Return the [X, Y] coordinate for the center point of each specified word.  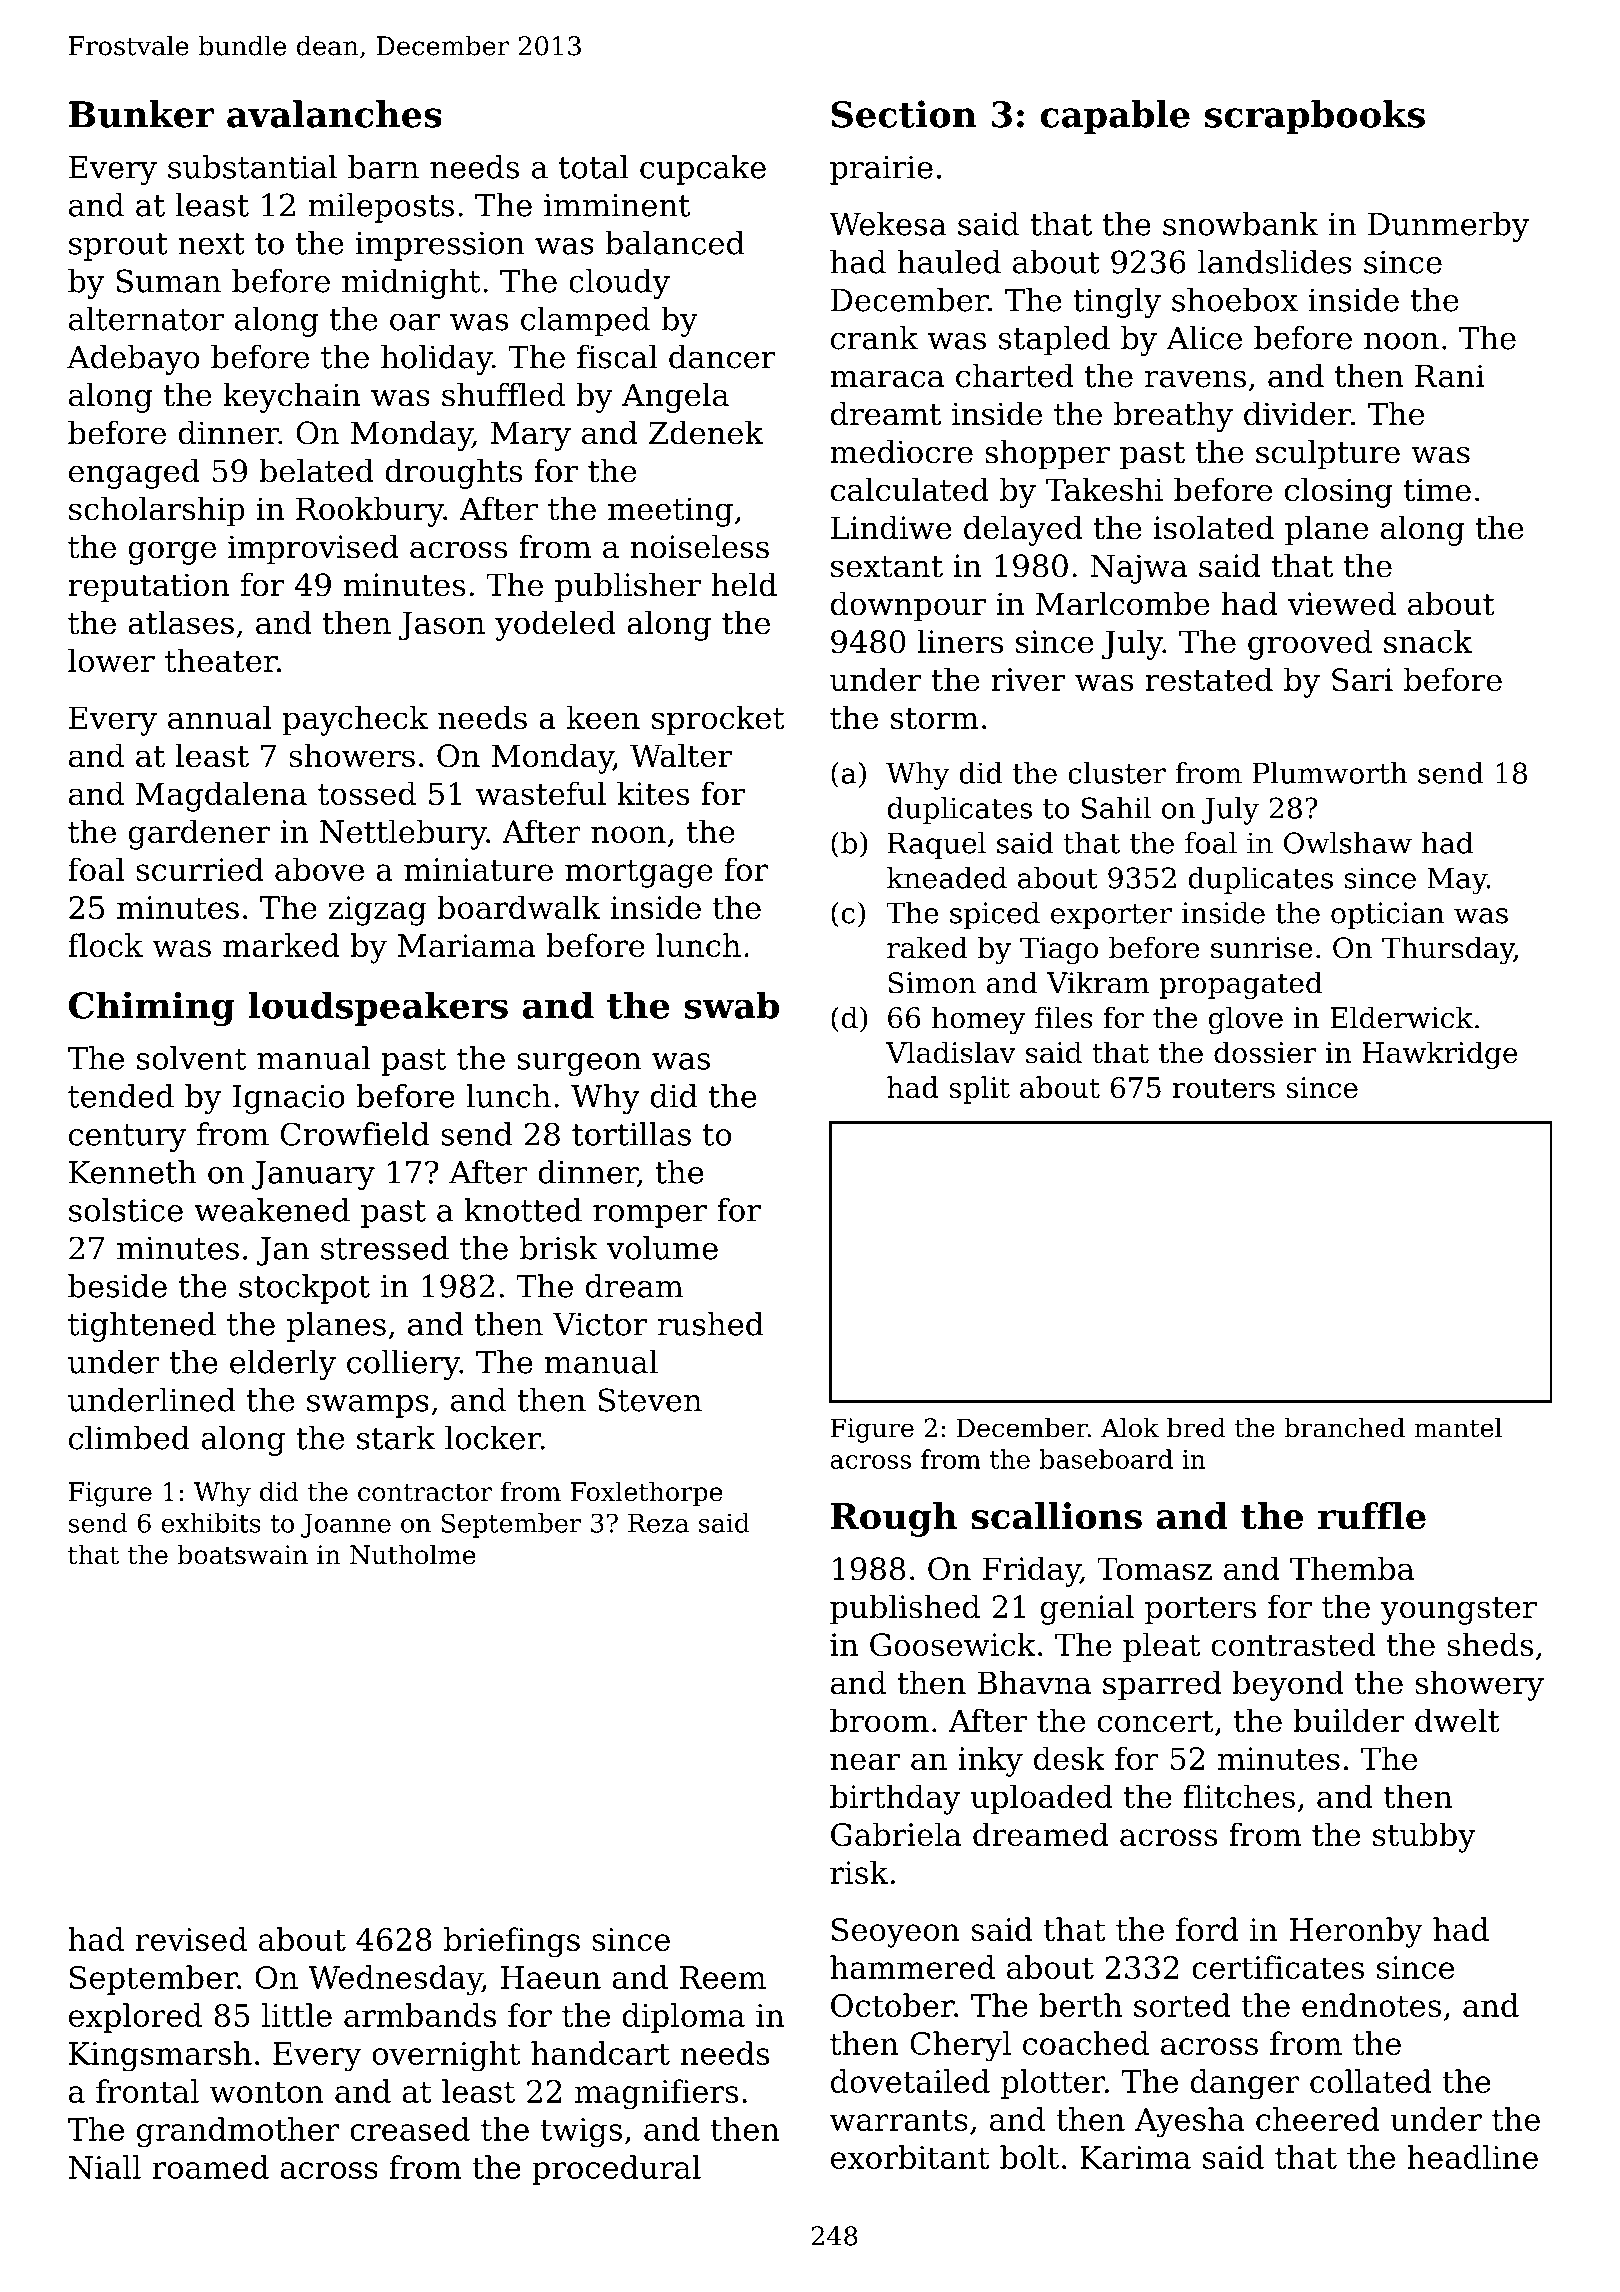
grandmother [238, 2132]
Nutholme [413, 1554]
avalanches [334, 114]
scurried [199, 869]
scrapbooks [1315, 117]
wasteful [541, 793]
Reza [658, 1523]
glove [1246, 1020]
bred [1196, 1427]
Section [904, 114]
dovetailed [910, 2081]
